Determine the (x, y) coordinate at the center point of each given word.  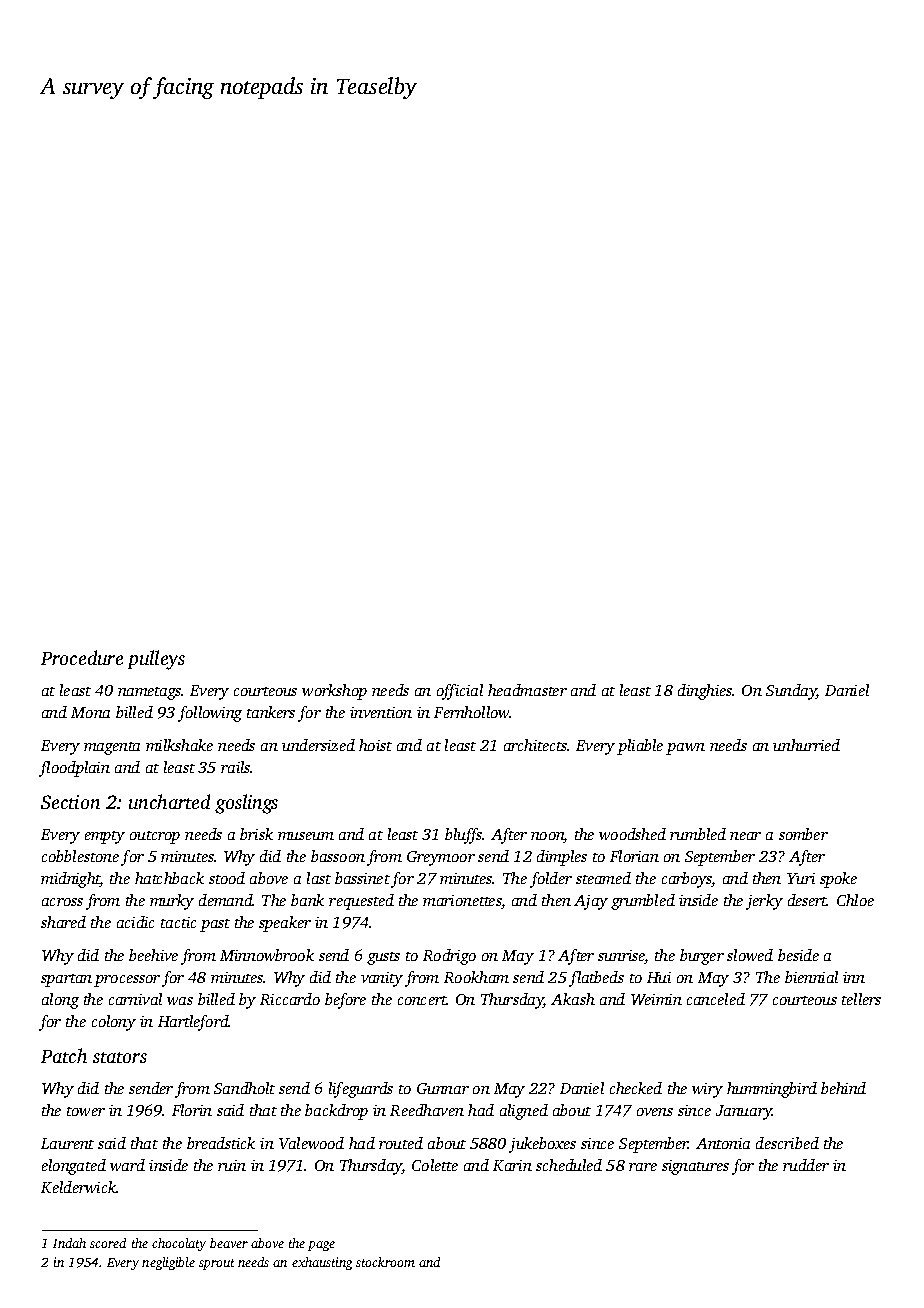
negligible (168, 1263)
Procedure (82, 657)
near (745, 836)
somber (803, 834)
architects (535, 745)
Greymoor (441, 858)
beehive (153, 955)
